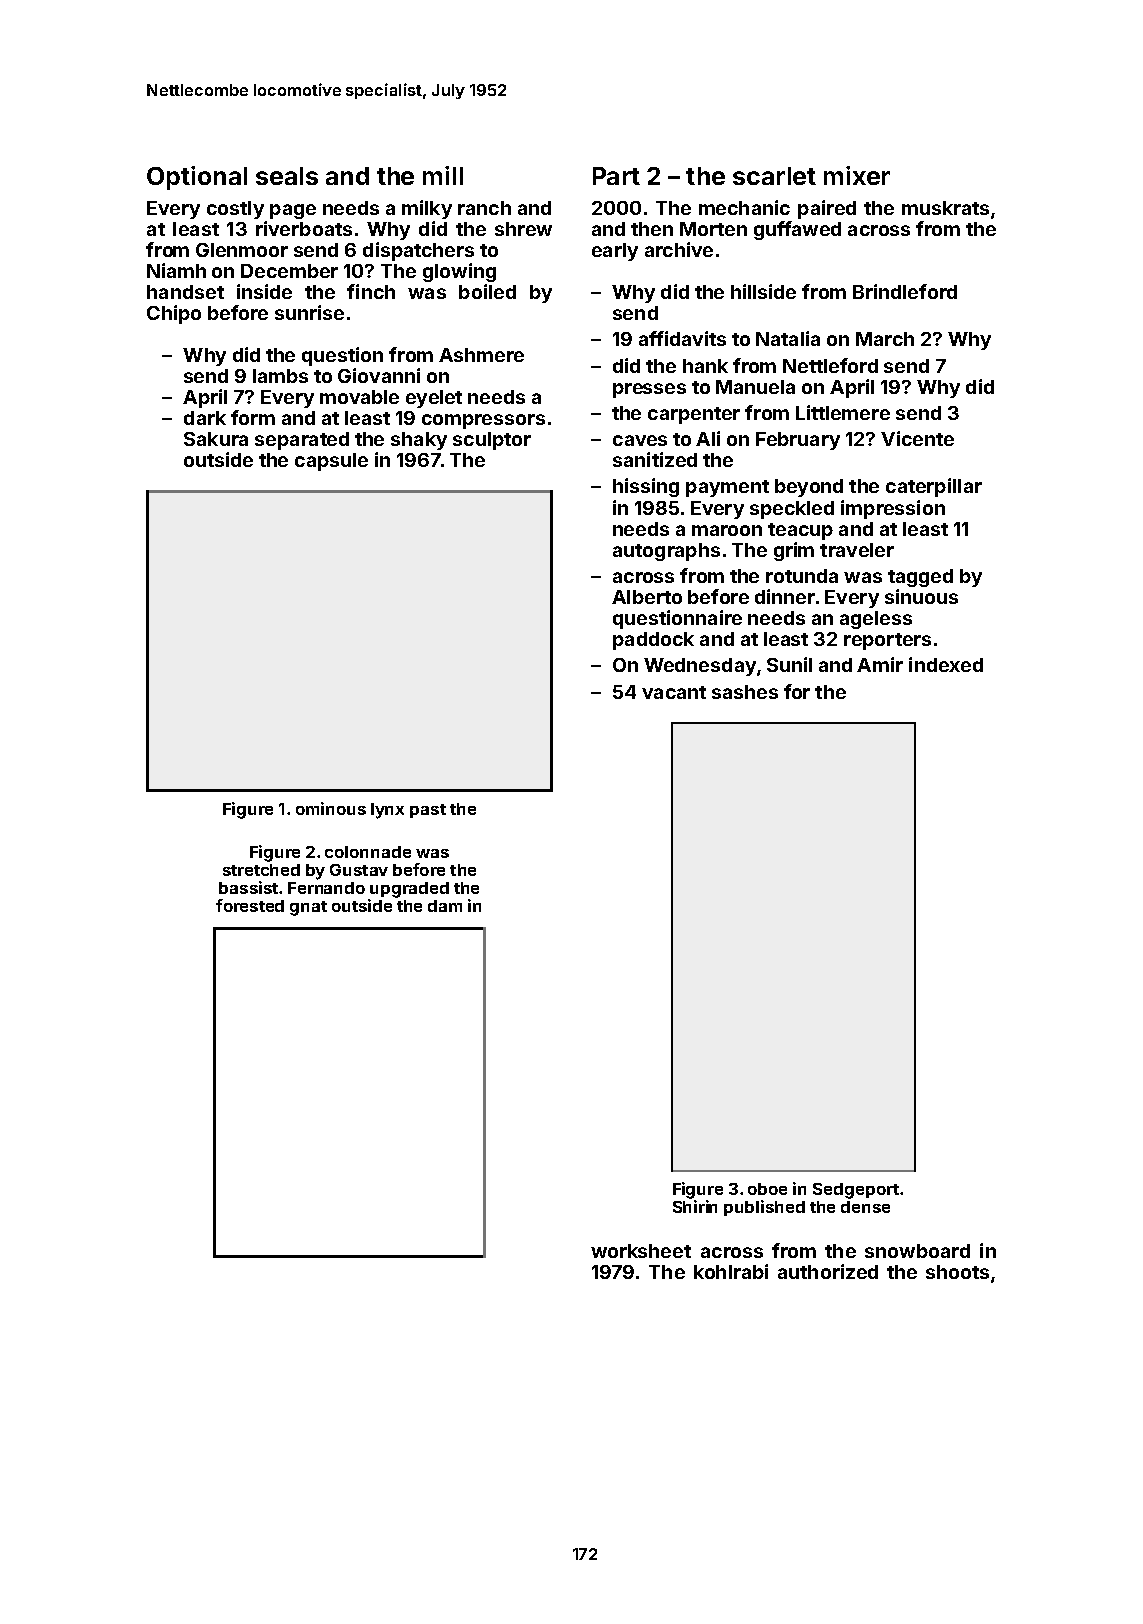  Describe the element at coordinates (409, 890) in the document. I see `upgraded` at that location.
